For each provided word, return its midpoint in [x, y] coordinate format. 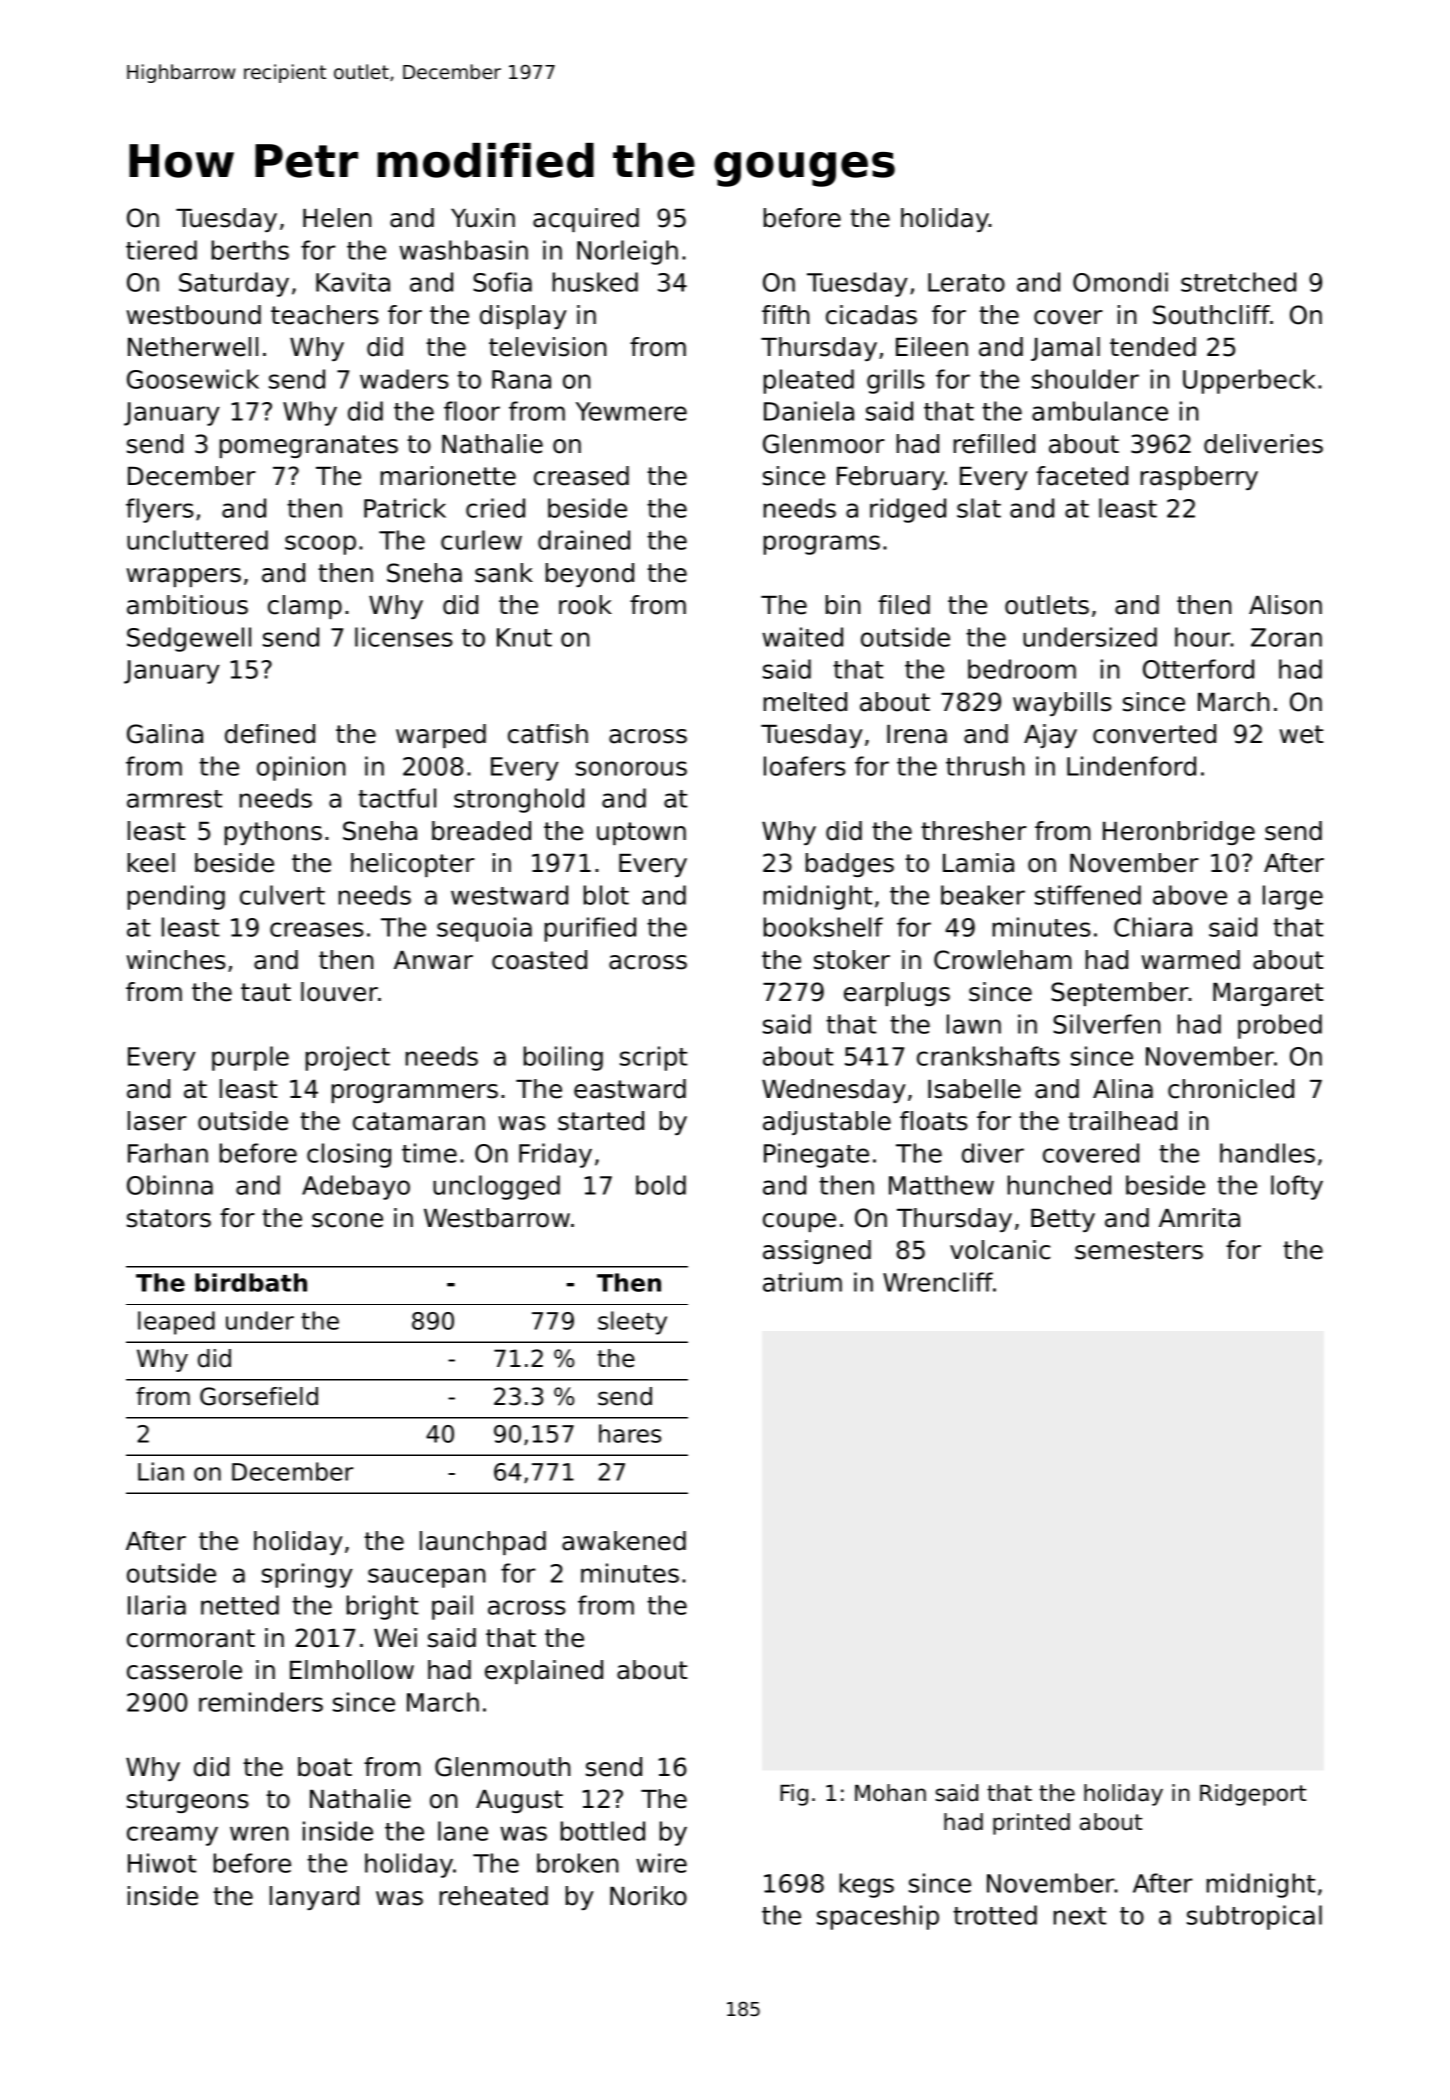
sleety [632, 1323]
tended [1153, 347]
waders [404, 379]
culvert [282, 895]
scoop [320, 545]
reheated [494, 1896]
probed [1280, 1026]
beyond [590, 575]
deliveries [1263, 444]
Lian [161, 1471]
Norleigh [627, 252]
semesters [1139, 1250]
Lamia [978, 863]
